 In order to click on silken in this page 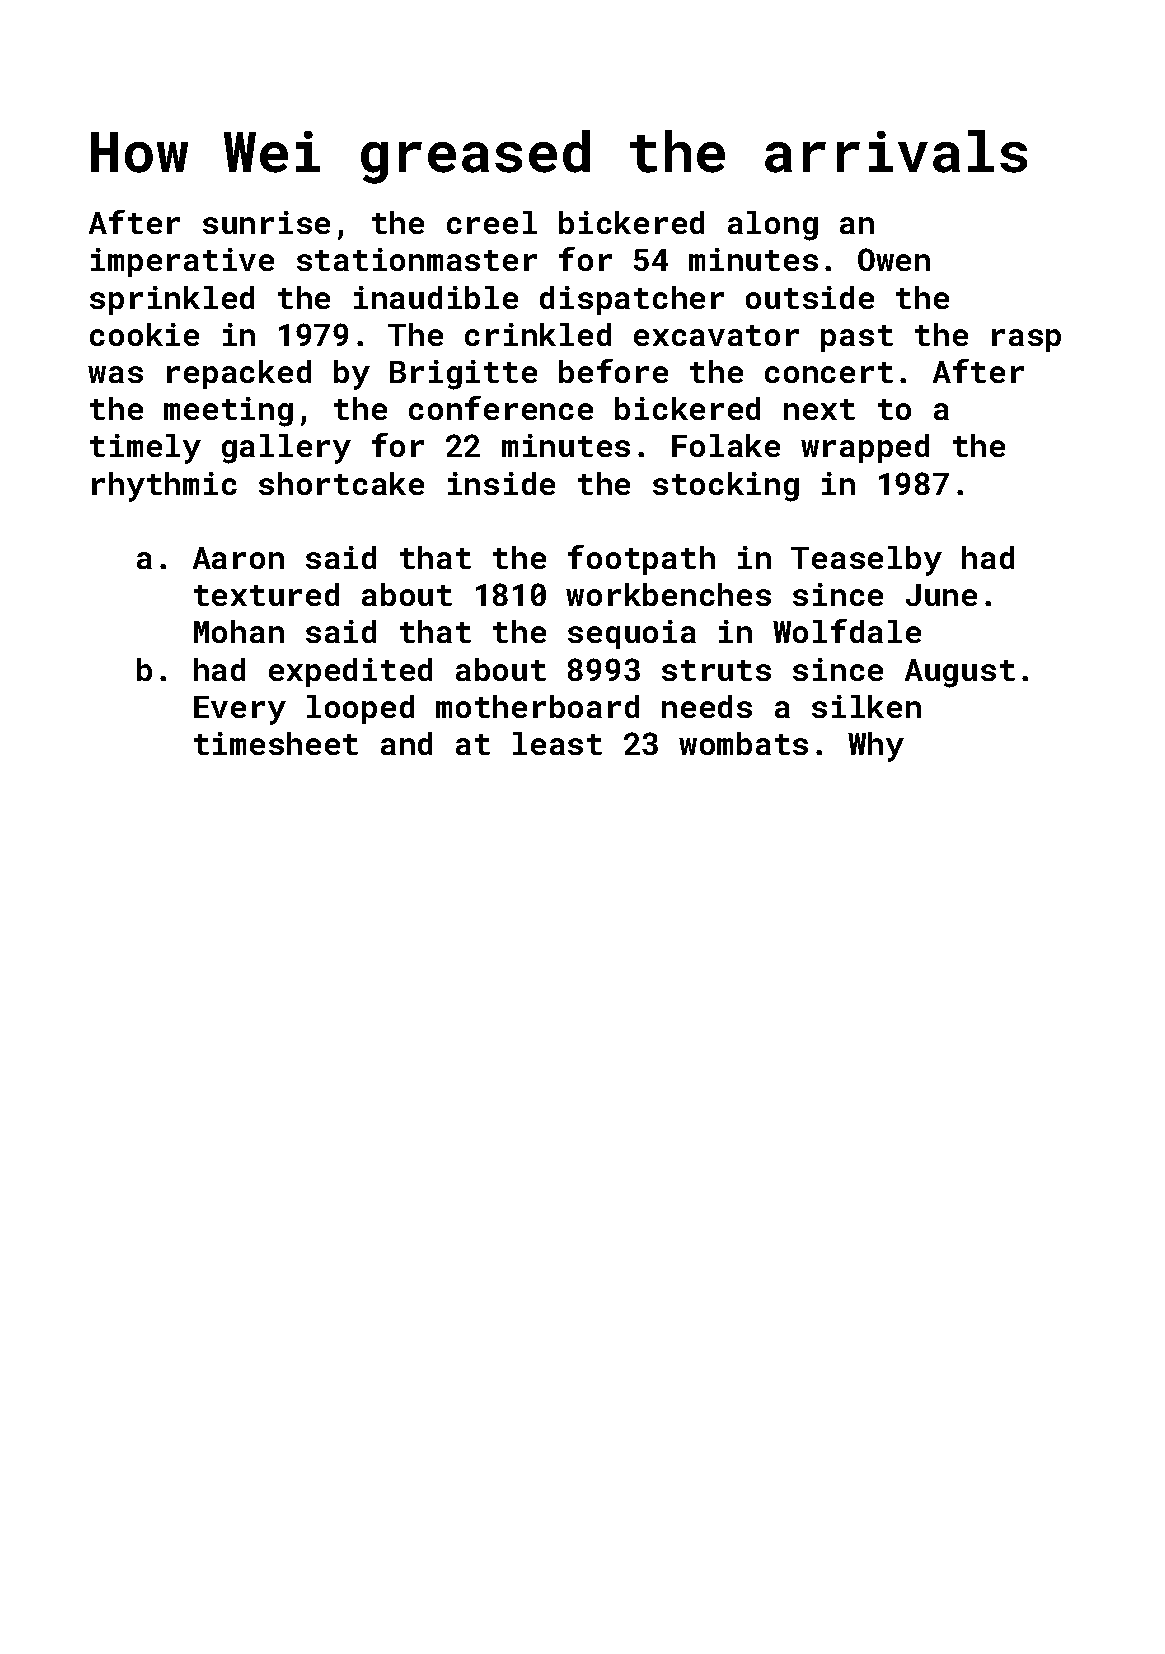, I will do `click(866, 706)`.
